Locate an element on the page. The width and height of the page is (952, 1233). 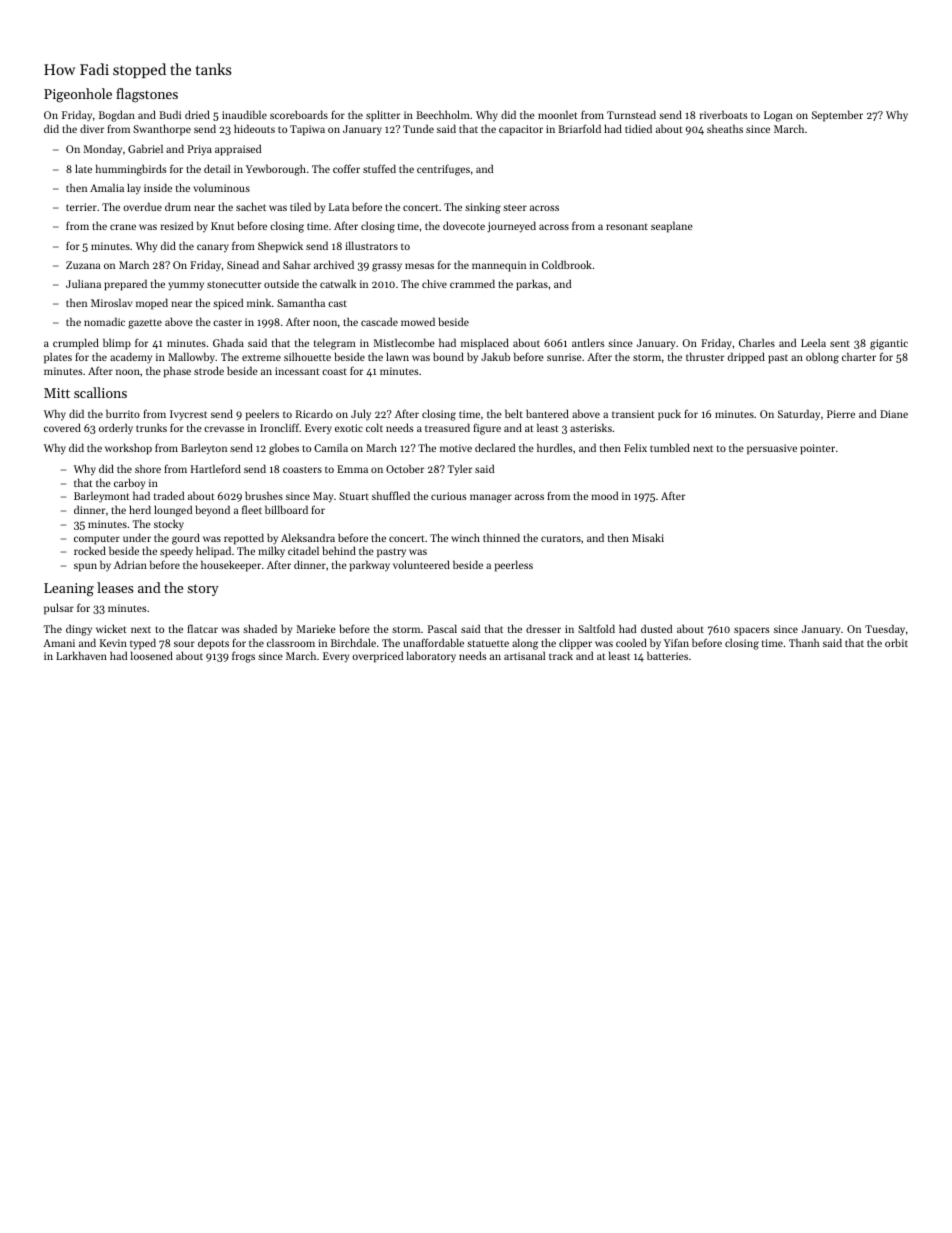
September is located at coordinates (837, 116).
